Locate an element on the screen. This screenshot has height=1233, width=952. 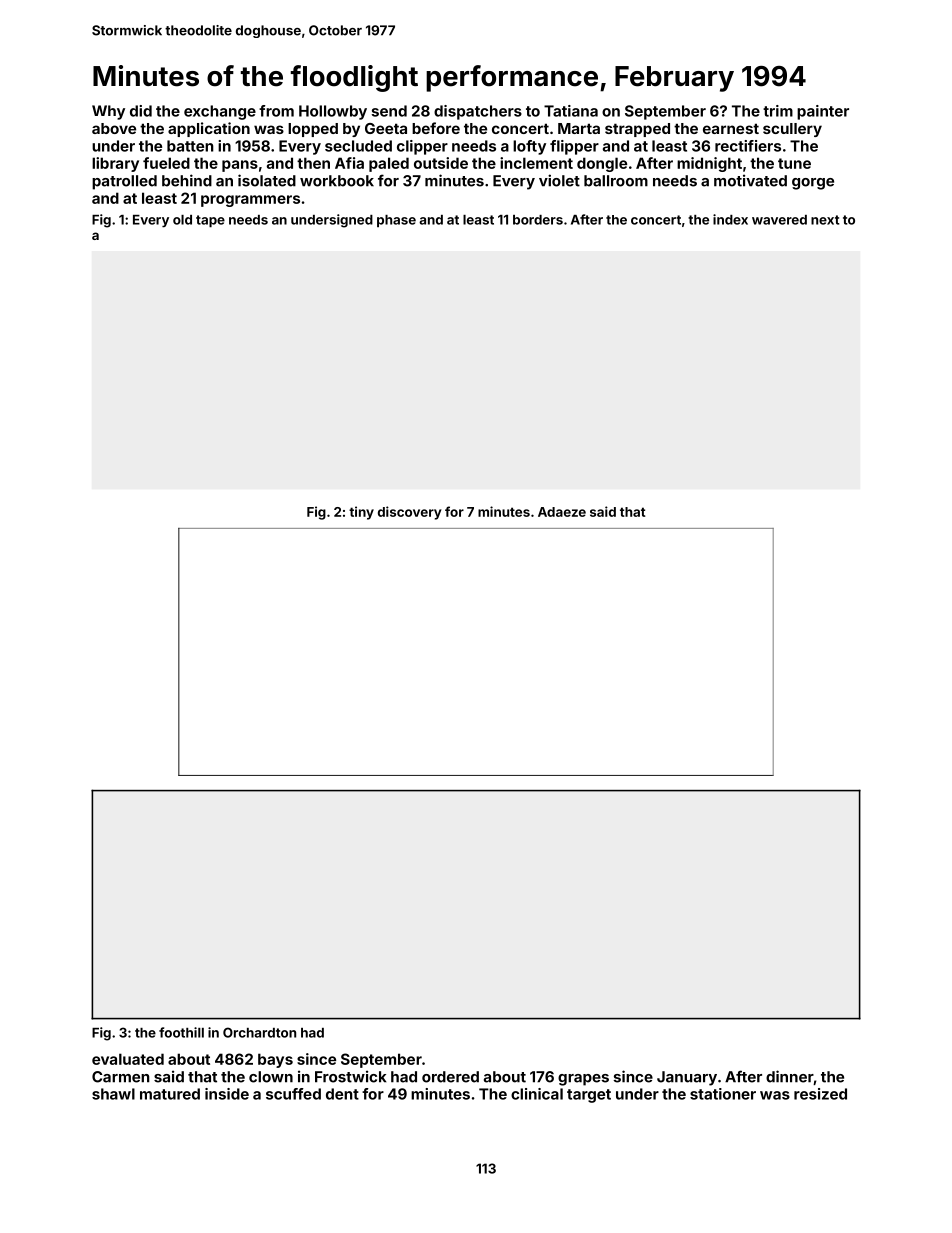
January is located at coordinates (687, 1078).
